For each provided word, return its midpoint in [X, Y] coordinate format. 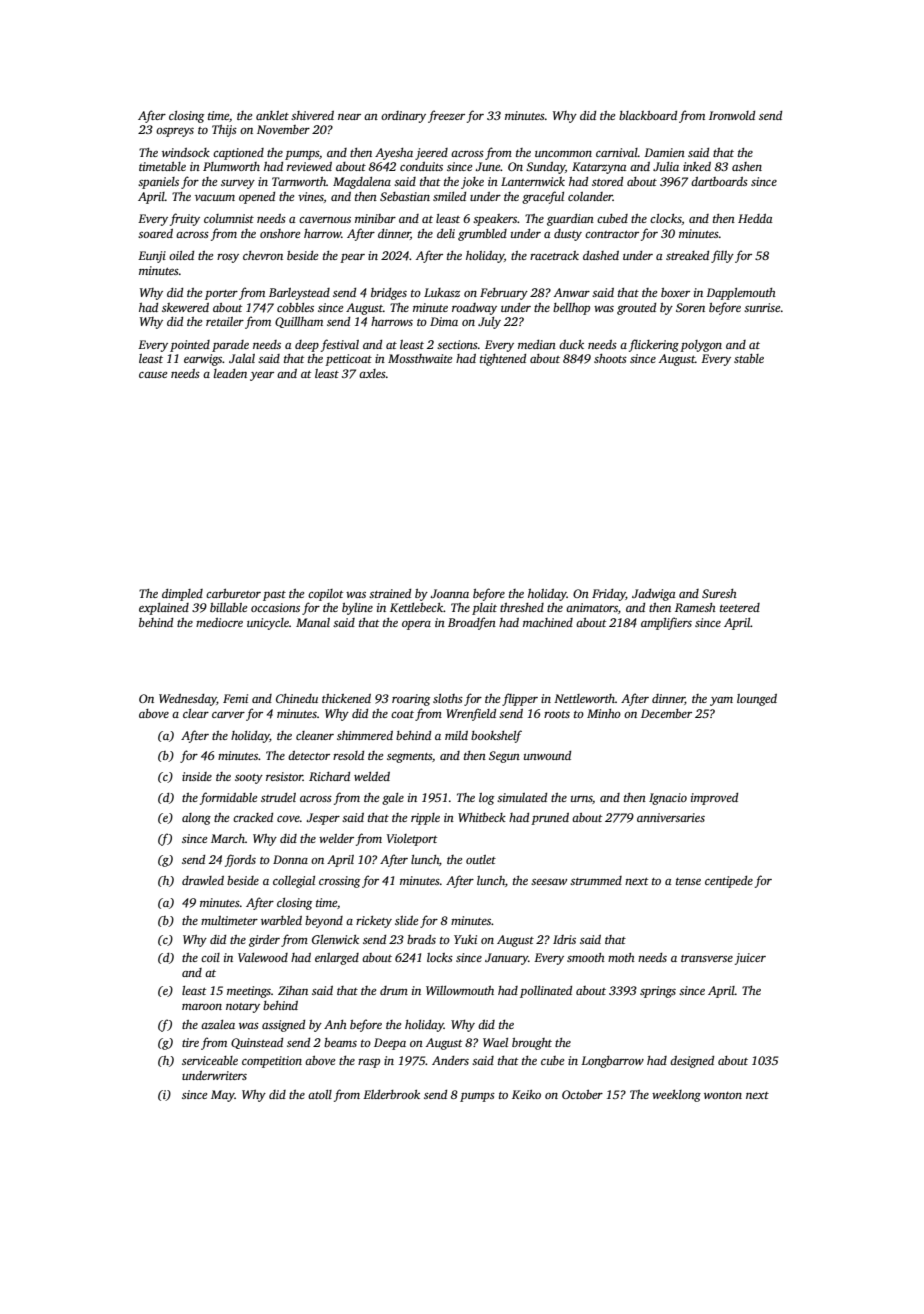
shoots [610, 358]
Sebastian [405, 196]
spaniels [158, 183]
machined [548, 622]
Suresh [719, 593]
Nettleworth [584, 698]
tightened [503, 360]
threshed [522, 607]
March [228, 838]
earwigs [203, 360]
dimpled [182, 595]
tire [190, 1042]
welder [336, 838]
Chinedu [297, 698]
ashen [747, 166]
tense [688, 881]
